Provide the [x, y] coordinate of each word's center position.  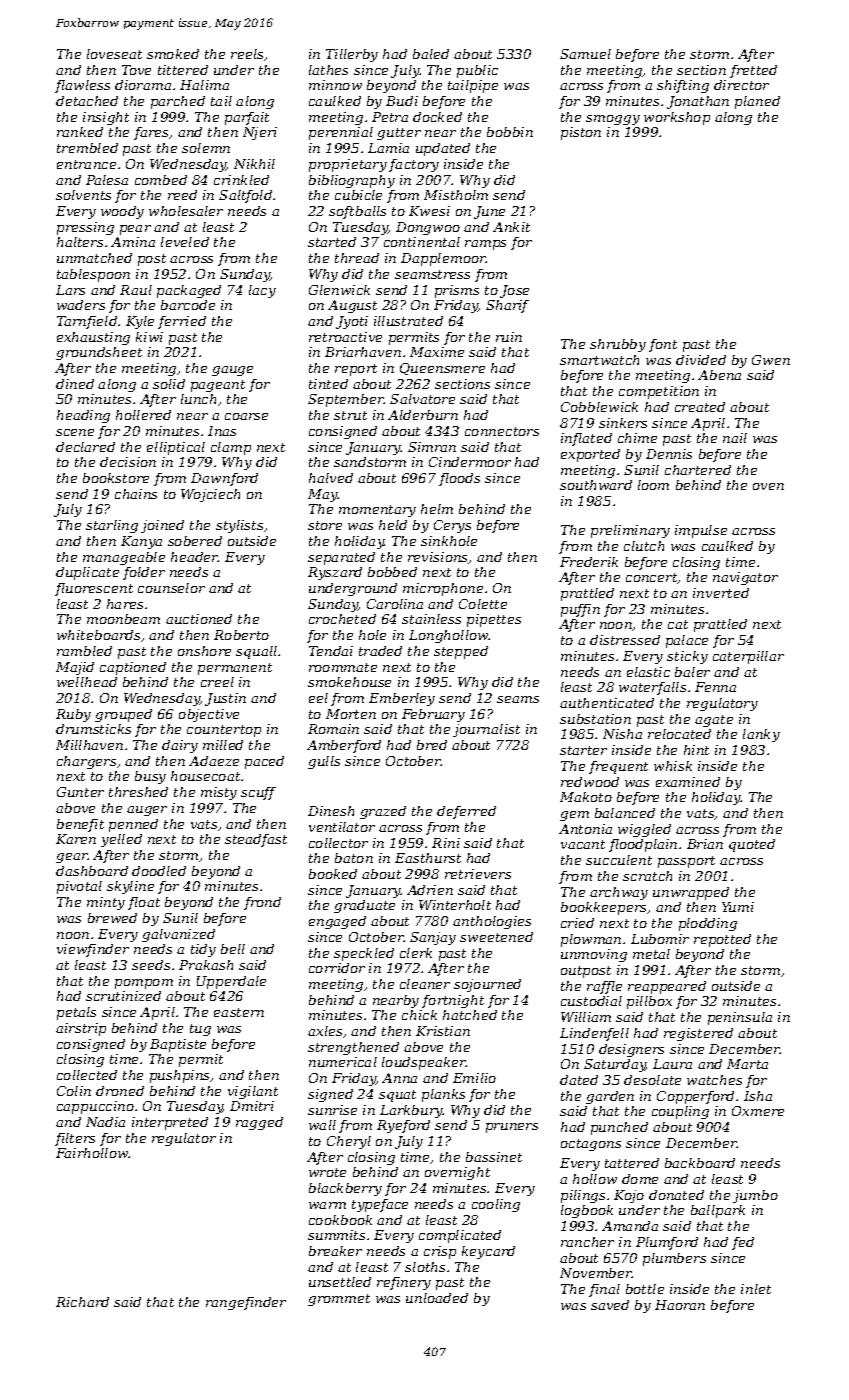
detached [87, 101]
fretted [753, 71]
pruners [512, 1128]
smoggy [613, 120]
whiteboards [98, 635]
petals [76, 1013]
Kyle [140, 322]
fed [743, 1243]
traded [380, 651]
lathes [328, 70]
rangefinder [246, 1303]
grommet [339, 1300]
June [489, 212]
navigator [745, 578]
